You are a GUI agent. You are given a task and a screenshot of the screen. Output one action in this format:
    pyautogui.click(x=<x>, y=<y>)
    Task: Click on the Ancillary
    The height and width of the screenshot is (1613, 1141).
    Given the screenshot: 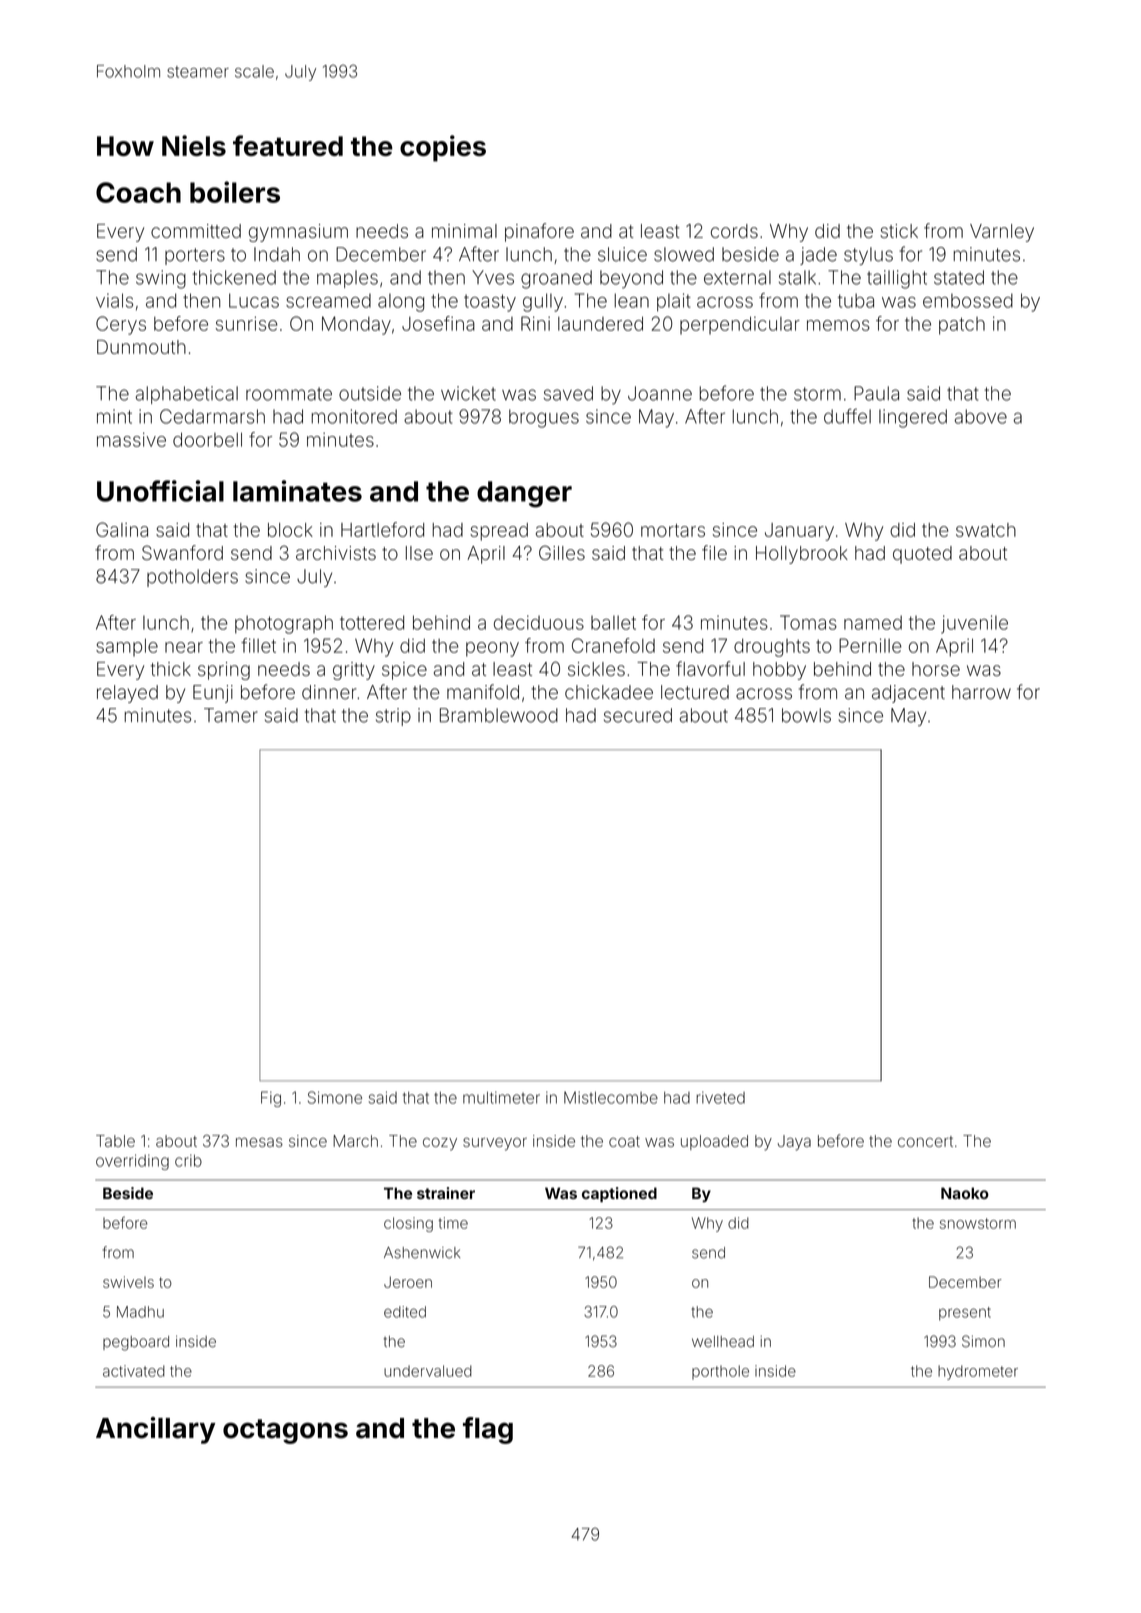 What is the action you would take?
    pyautogui.click(x=155, y=1430)
